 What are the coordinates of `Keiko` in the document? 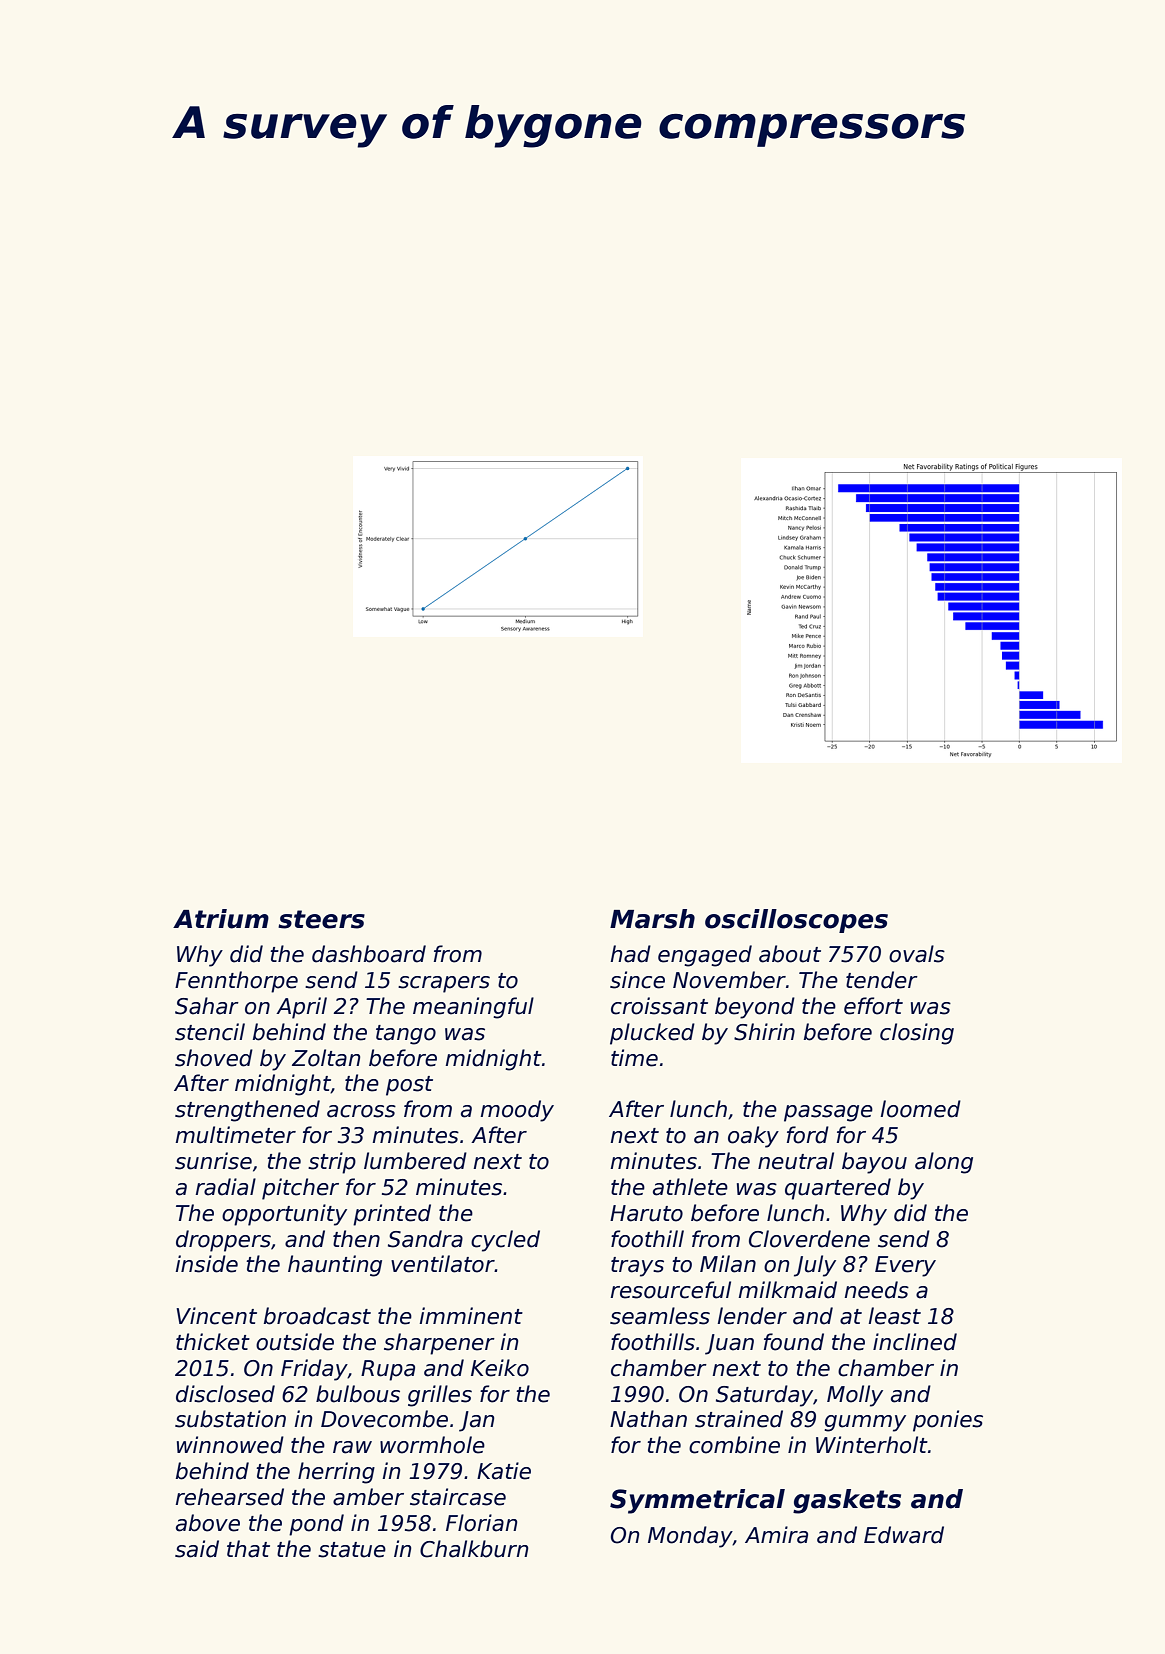 It's located at (500, 1368).
